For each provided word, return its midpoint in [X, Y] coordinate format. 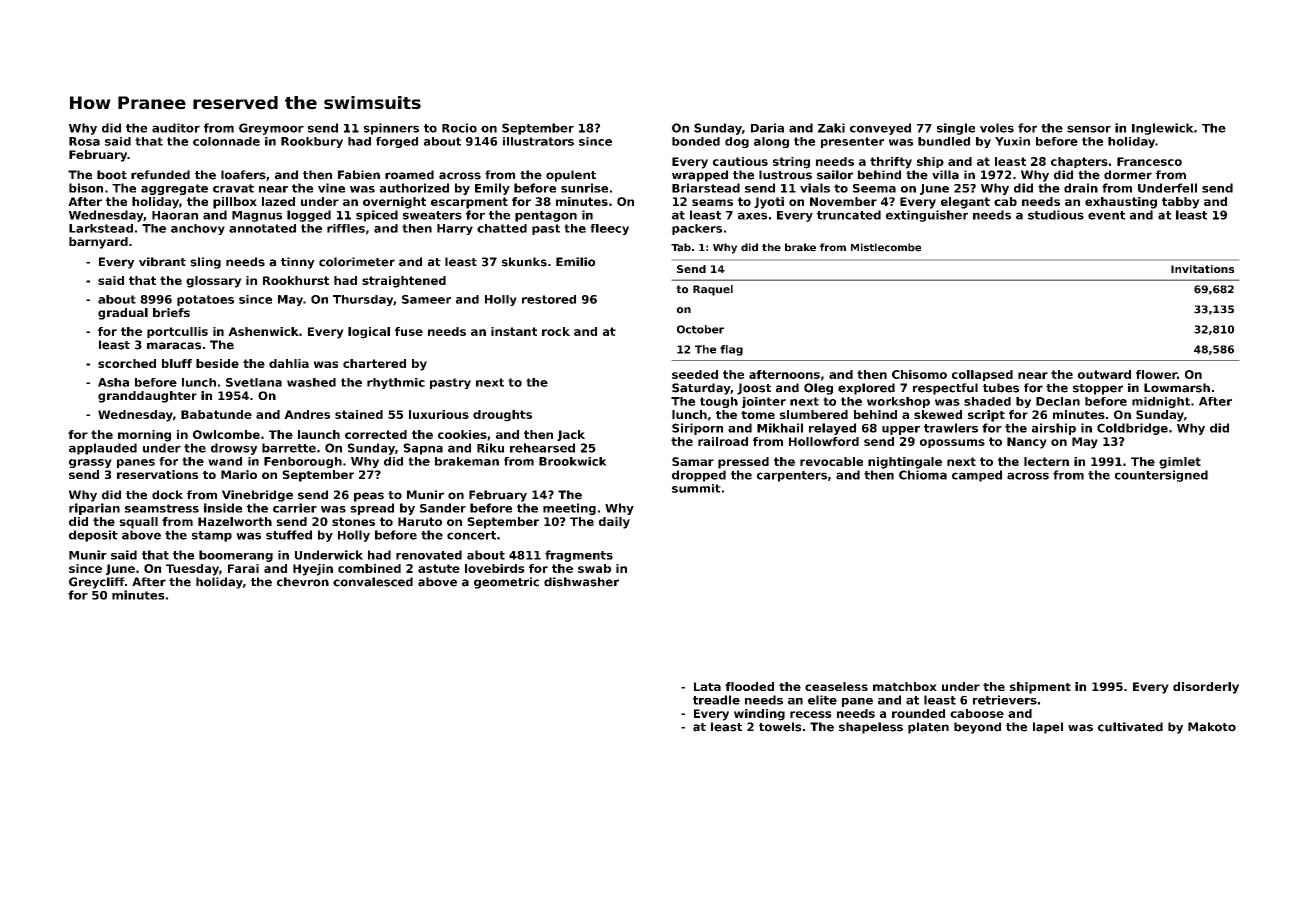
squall [138, 523]
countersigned [1161, 476]
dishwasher [581, 582]
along [771, 142]
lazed [278, 201]
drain [1081, 188]
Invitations [1202, 269]
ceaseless [836, 686]
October [700, 329]
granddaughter [147, 397]
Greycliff [97, 583]
